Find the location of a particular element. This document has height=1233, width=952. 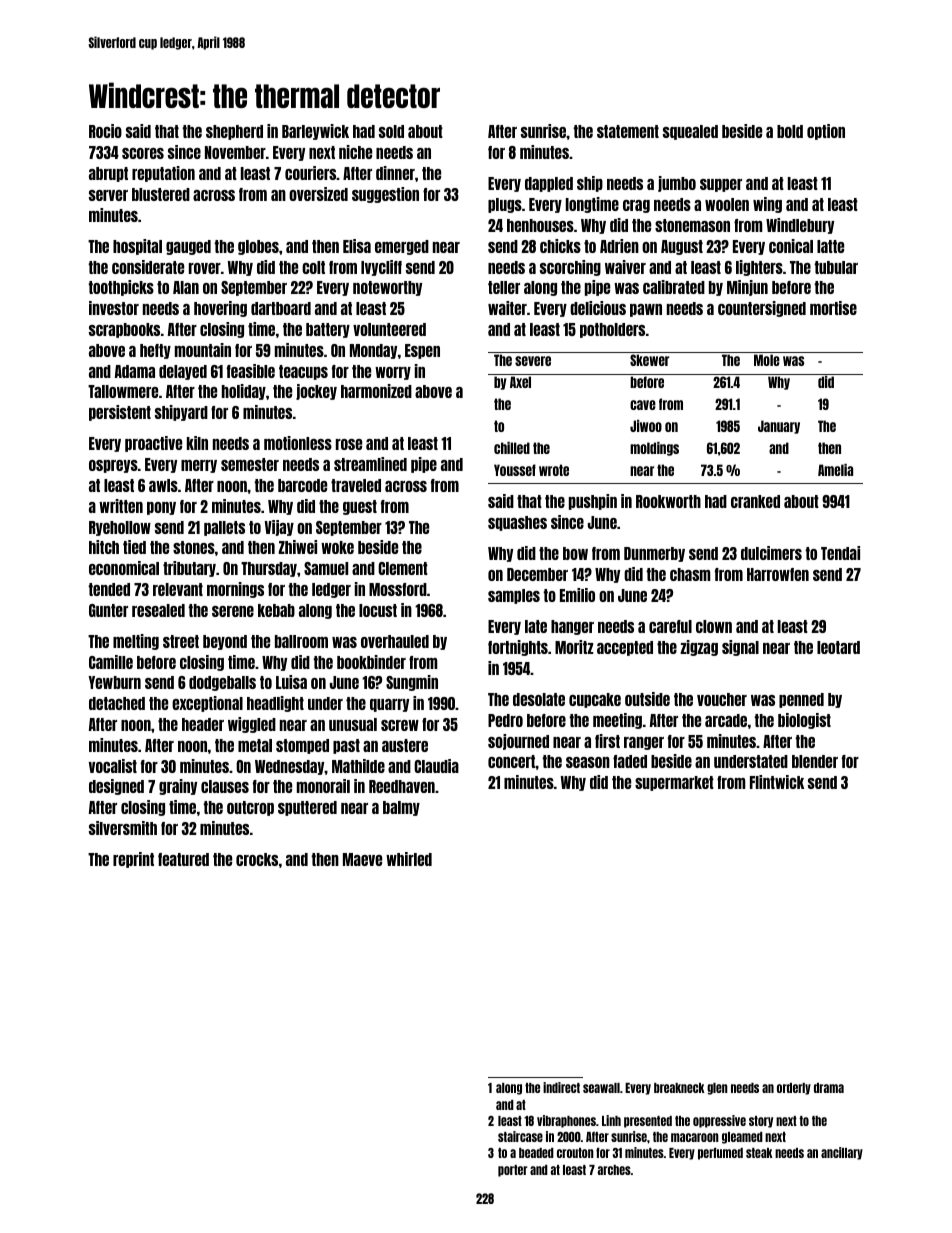

statement is located at coordinates (628, 131).
